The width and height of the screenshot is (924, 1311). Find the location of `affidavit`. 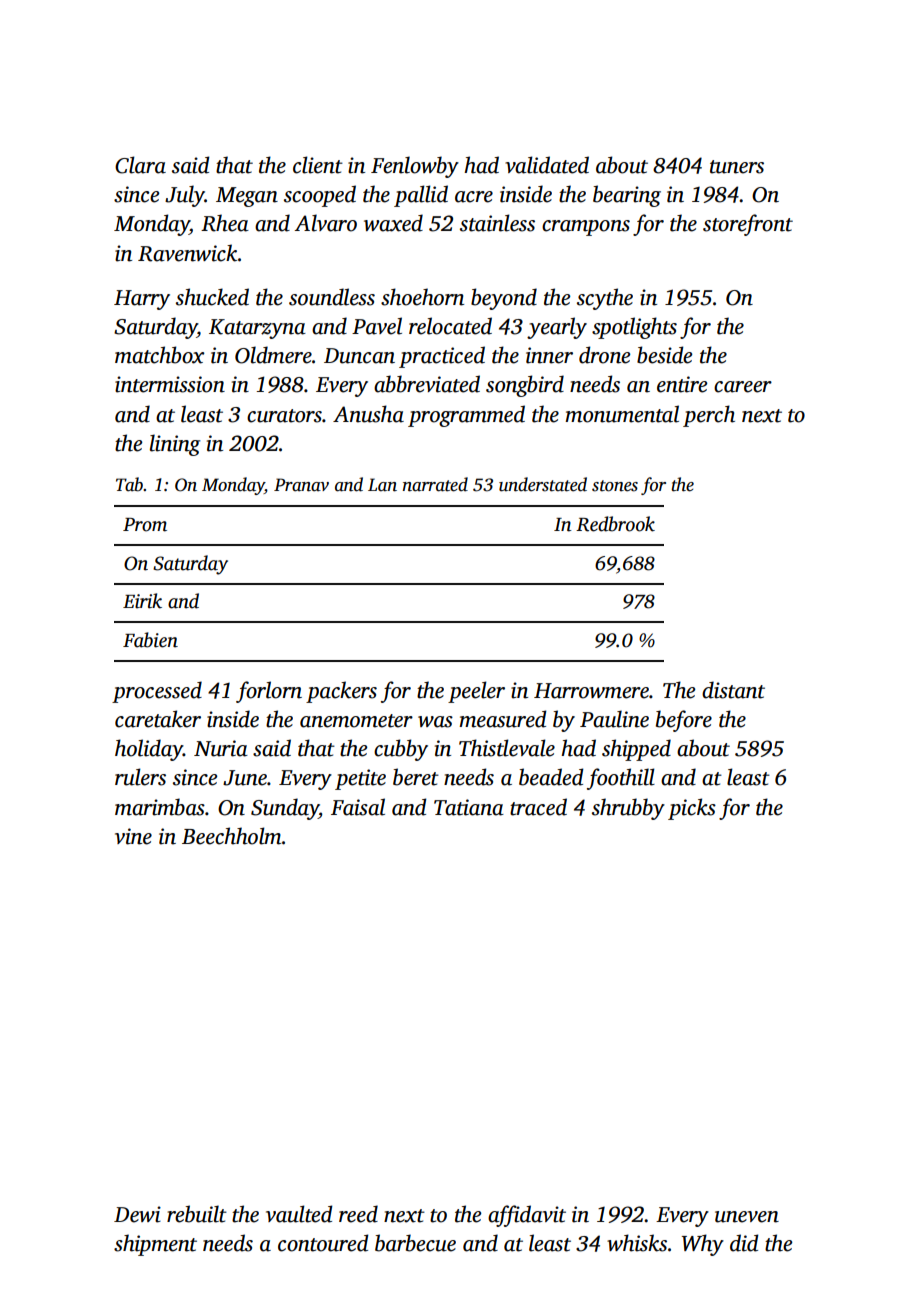

affidavit is located at coordinates (527, 1216).
